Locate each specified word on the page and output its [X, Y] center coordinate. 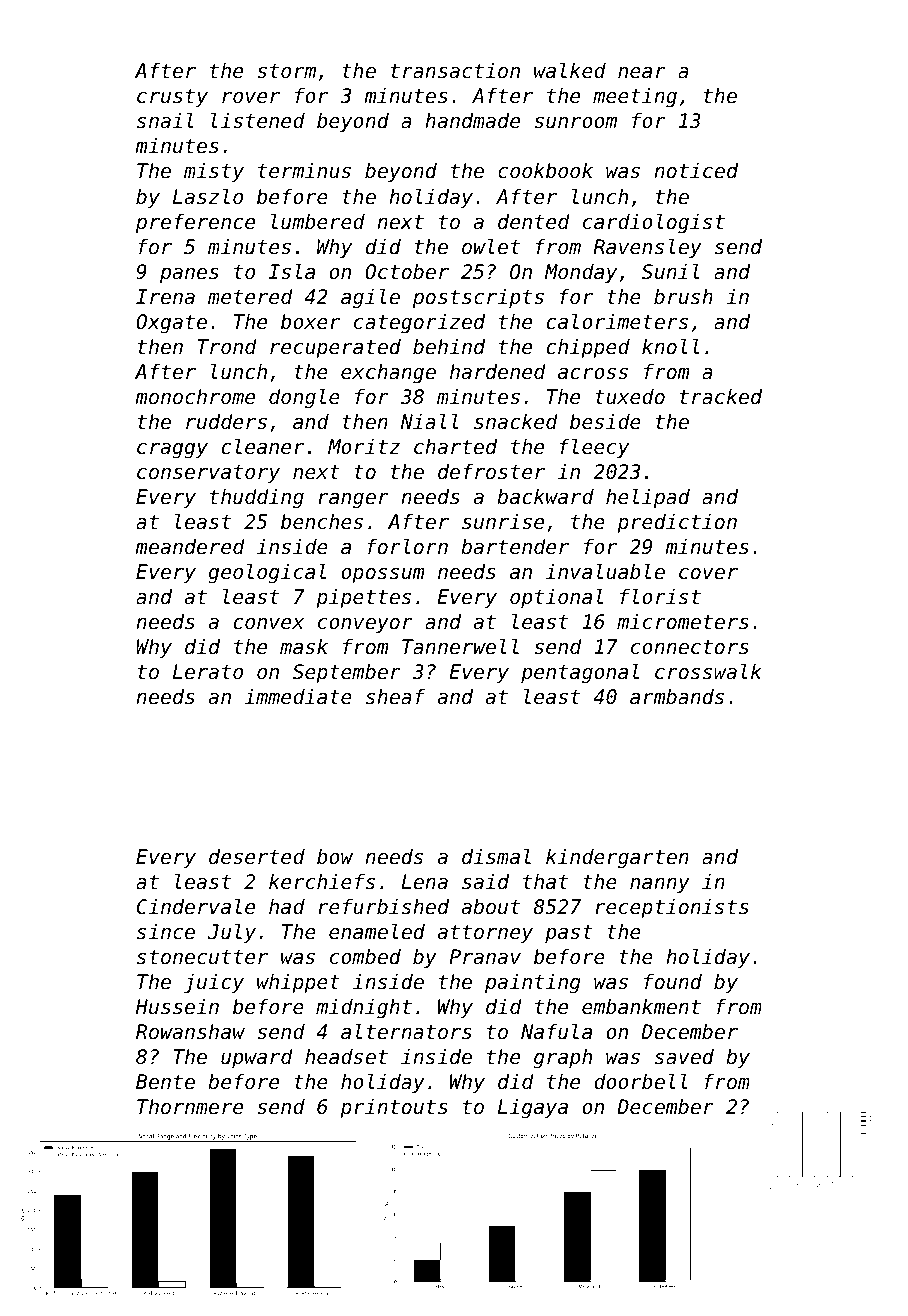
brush [683, 297]
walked [570, 70]
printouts [394, 1108]
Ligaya [533, 1109]
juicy [214, 983]
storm [286, 71]
